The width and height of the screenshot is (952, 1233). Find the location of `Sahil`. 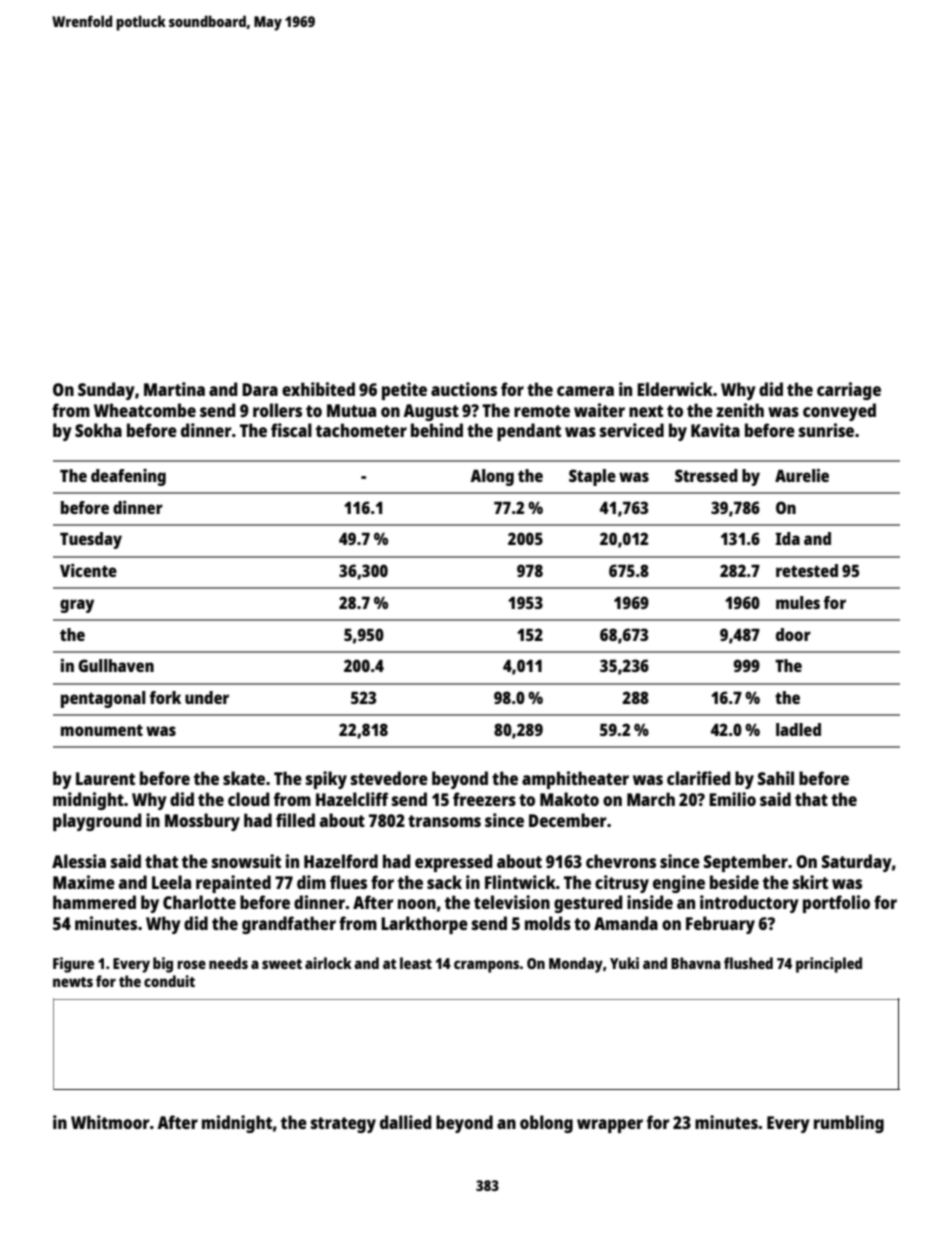

Sahil is located at coordinates (776, 778).
